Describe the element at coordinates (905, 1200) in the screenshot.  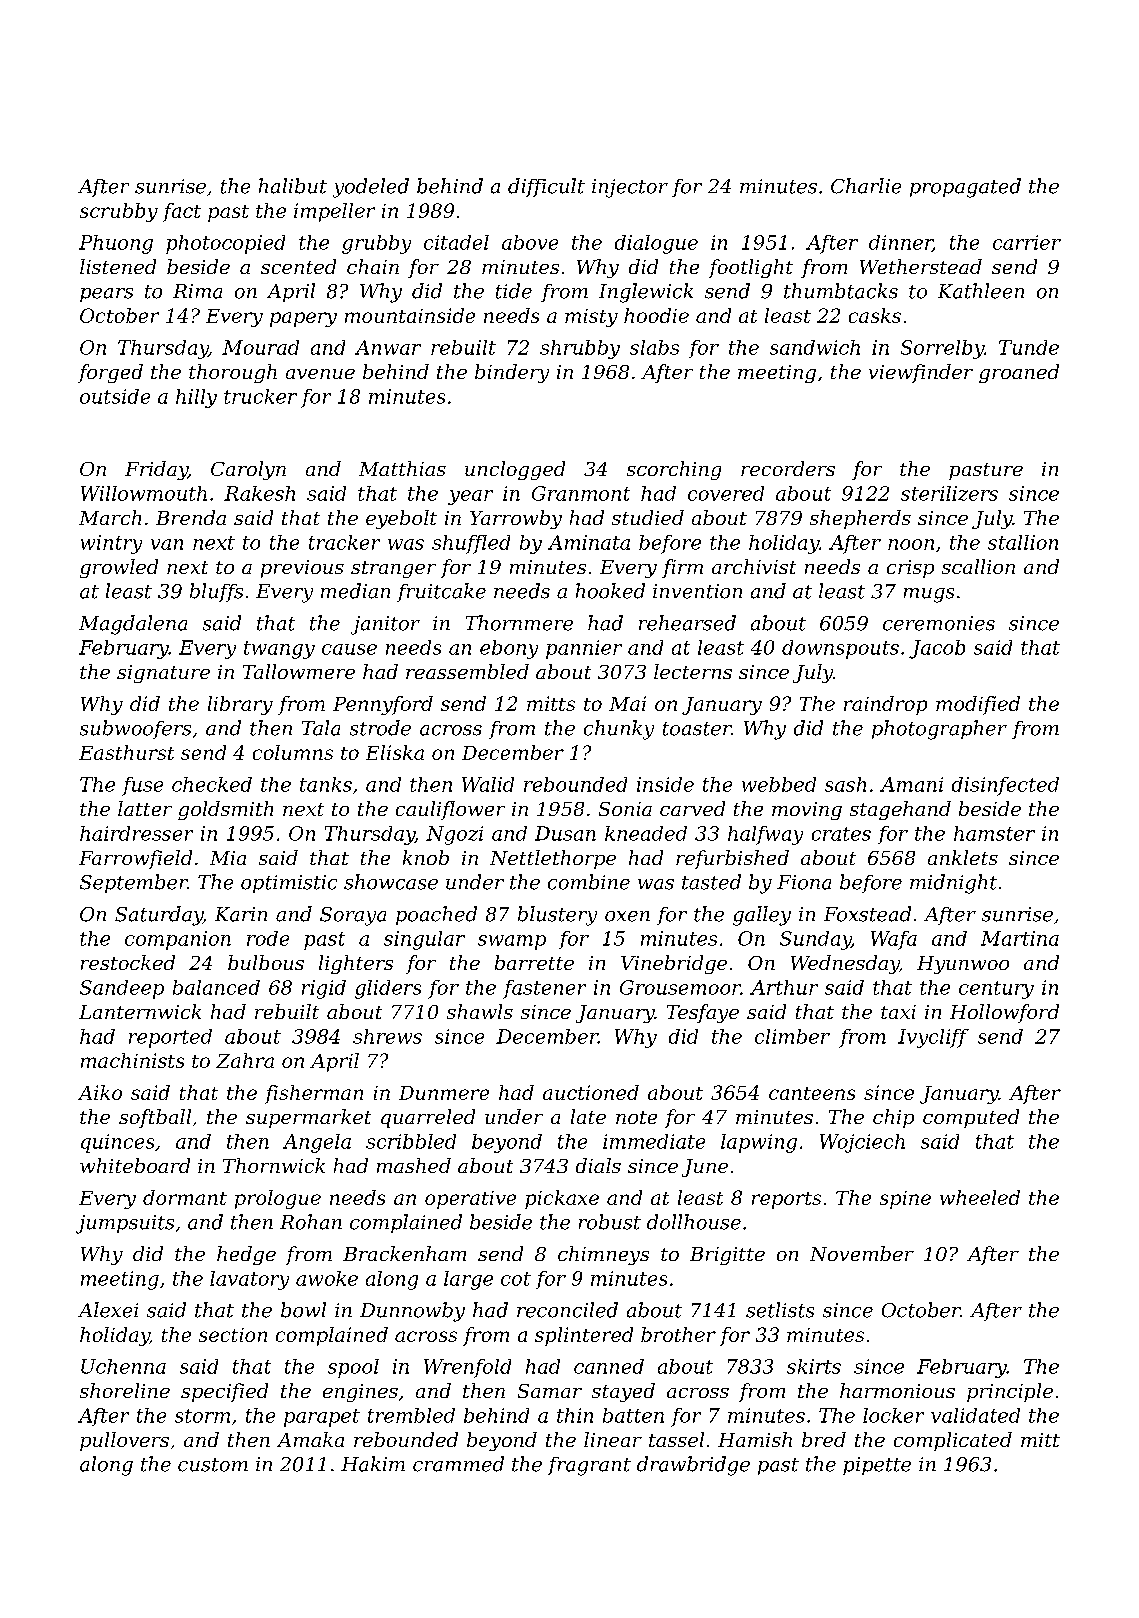
I see `spine` at that location.
